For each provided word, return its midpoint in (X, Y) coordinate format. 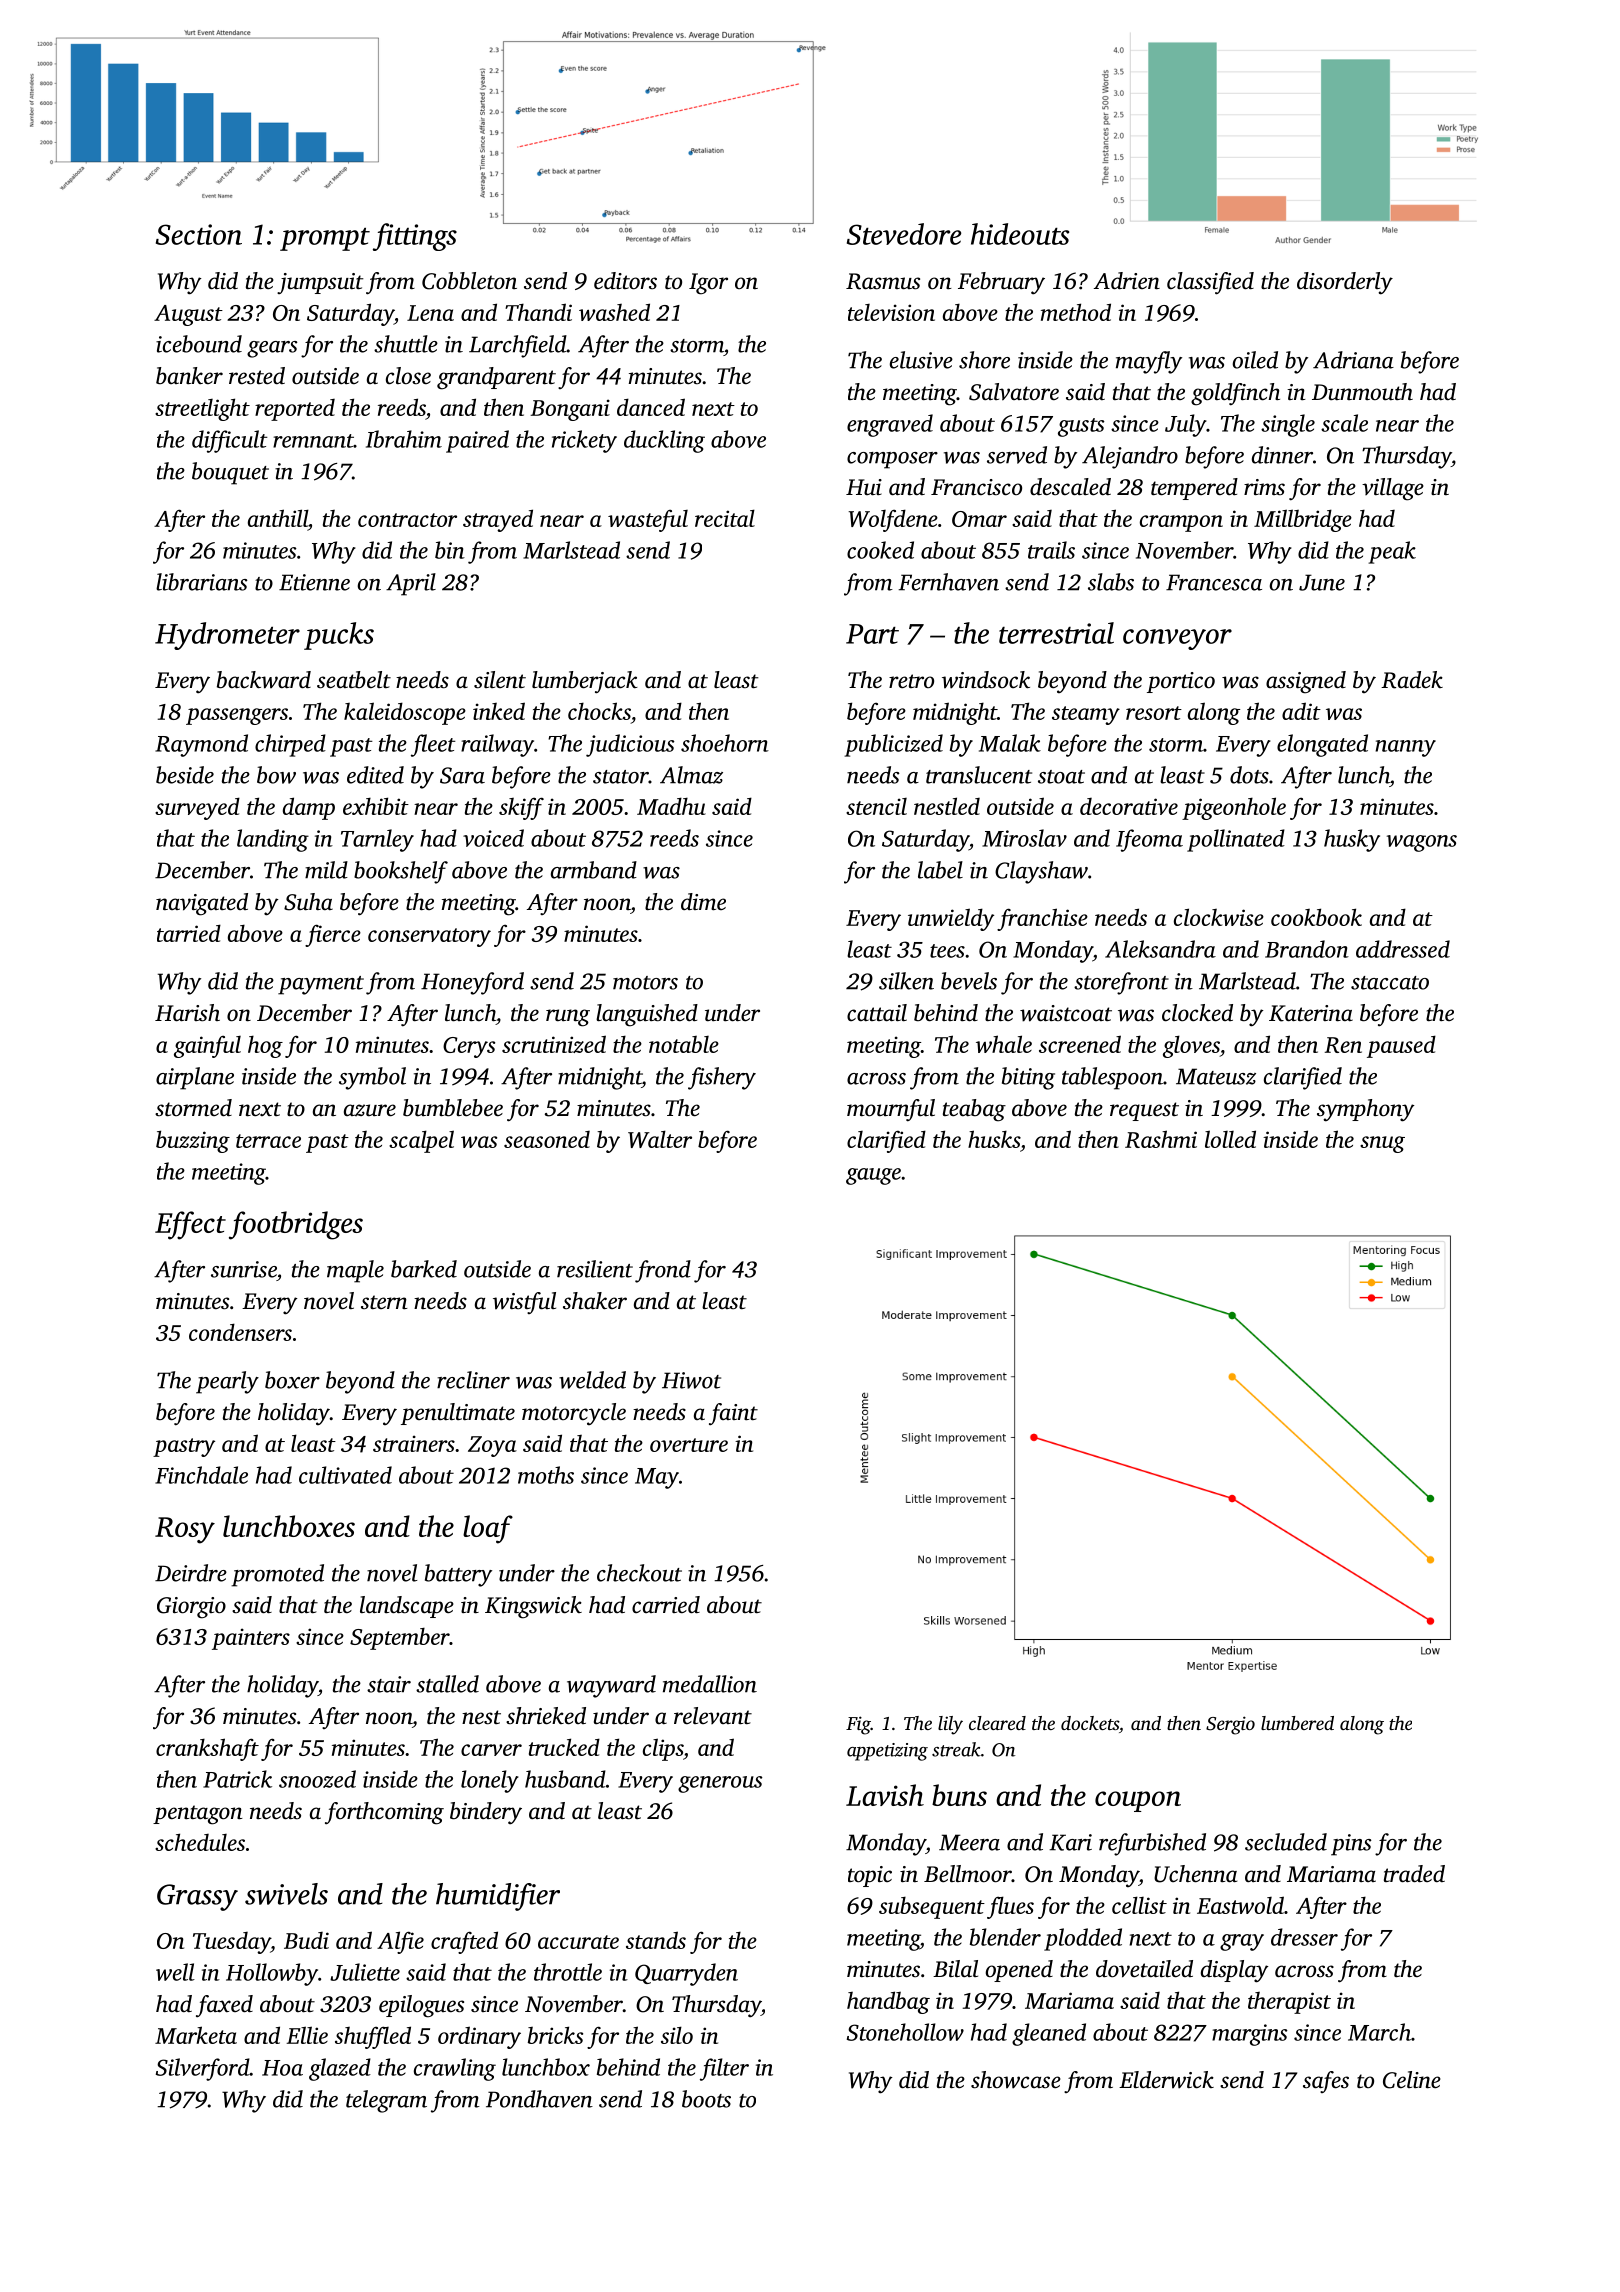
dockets (1090, 1723)
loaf (488, 1529)
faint (733, 1414)
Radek (1412, 680)
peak (1392, 552)
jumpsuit (320, 283)
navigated (202, 904)
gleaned (1049, 2034)
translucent (979, 775)
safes (1326, 2082)
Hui (864, 487)
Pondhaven (539, 2099)
